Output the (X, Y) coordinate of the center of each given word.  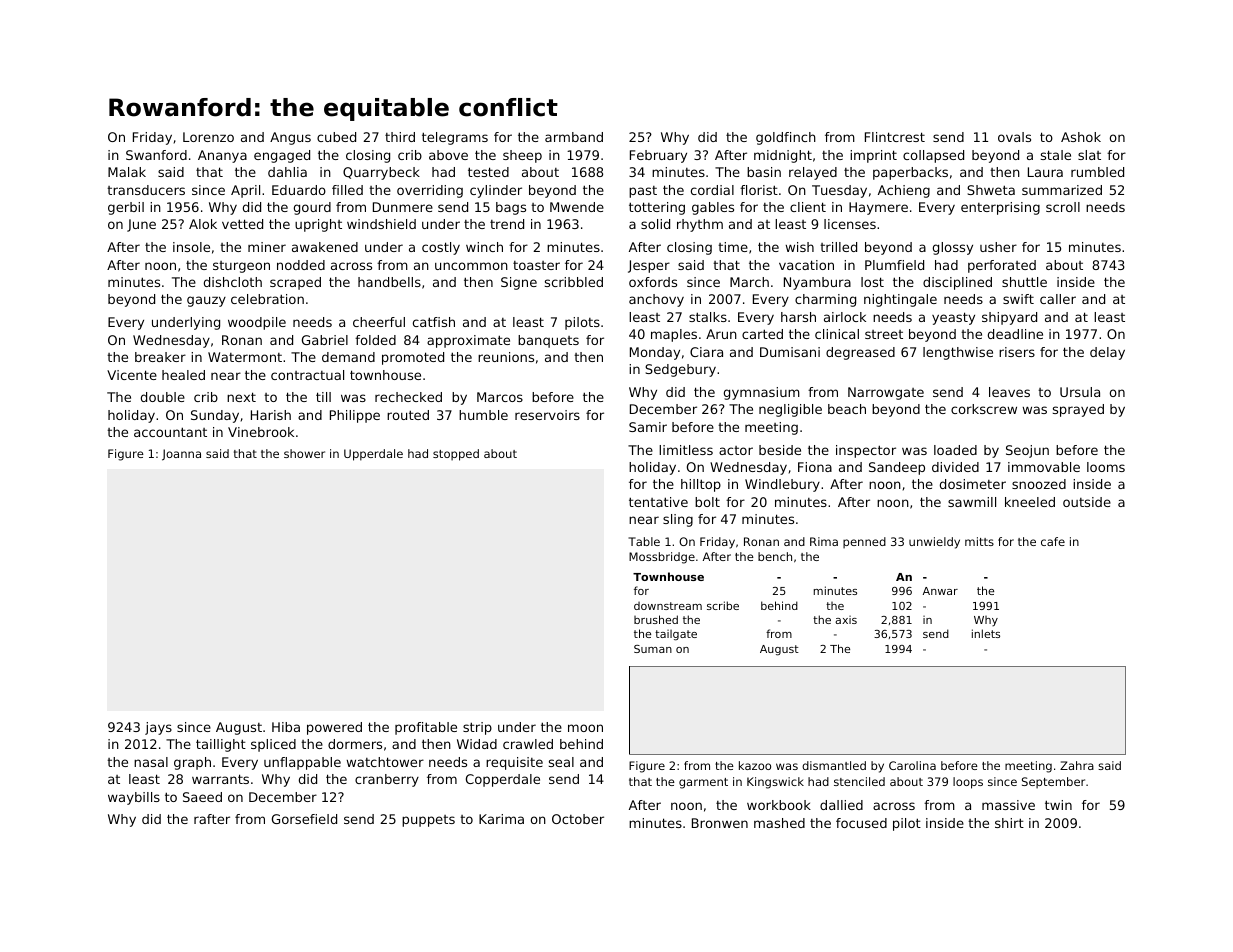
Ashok (1081, 137)
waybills (134, 798)
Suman (653, 649)
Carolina (912, 765)
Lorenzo (208, 137)
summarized (1062, 190)
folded (375, 340)
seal (561, 762)
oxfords (653, 282)
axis (846, 620)
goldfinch (786, 138)
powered (334, 728)
